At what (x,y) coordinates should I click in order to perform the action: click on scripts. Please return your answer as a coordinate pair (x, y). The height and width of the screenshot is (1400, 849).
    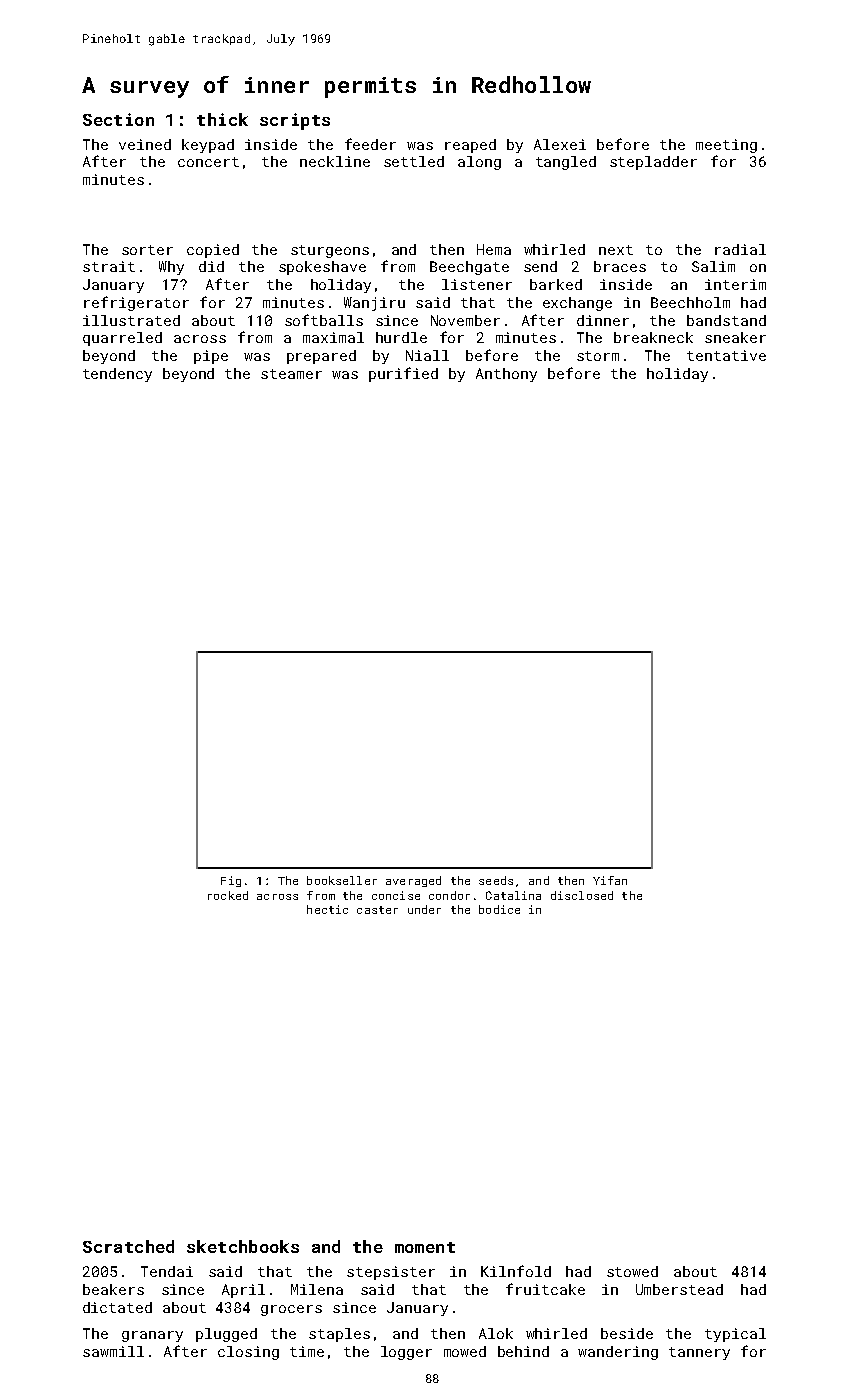
    Looking at the image, I should click on (295, 121).
